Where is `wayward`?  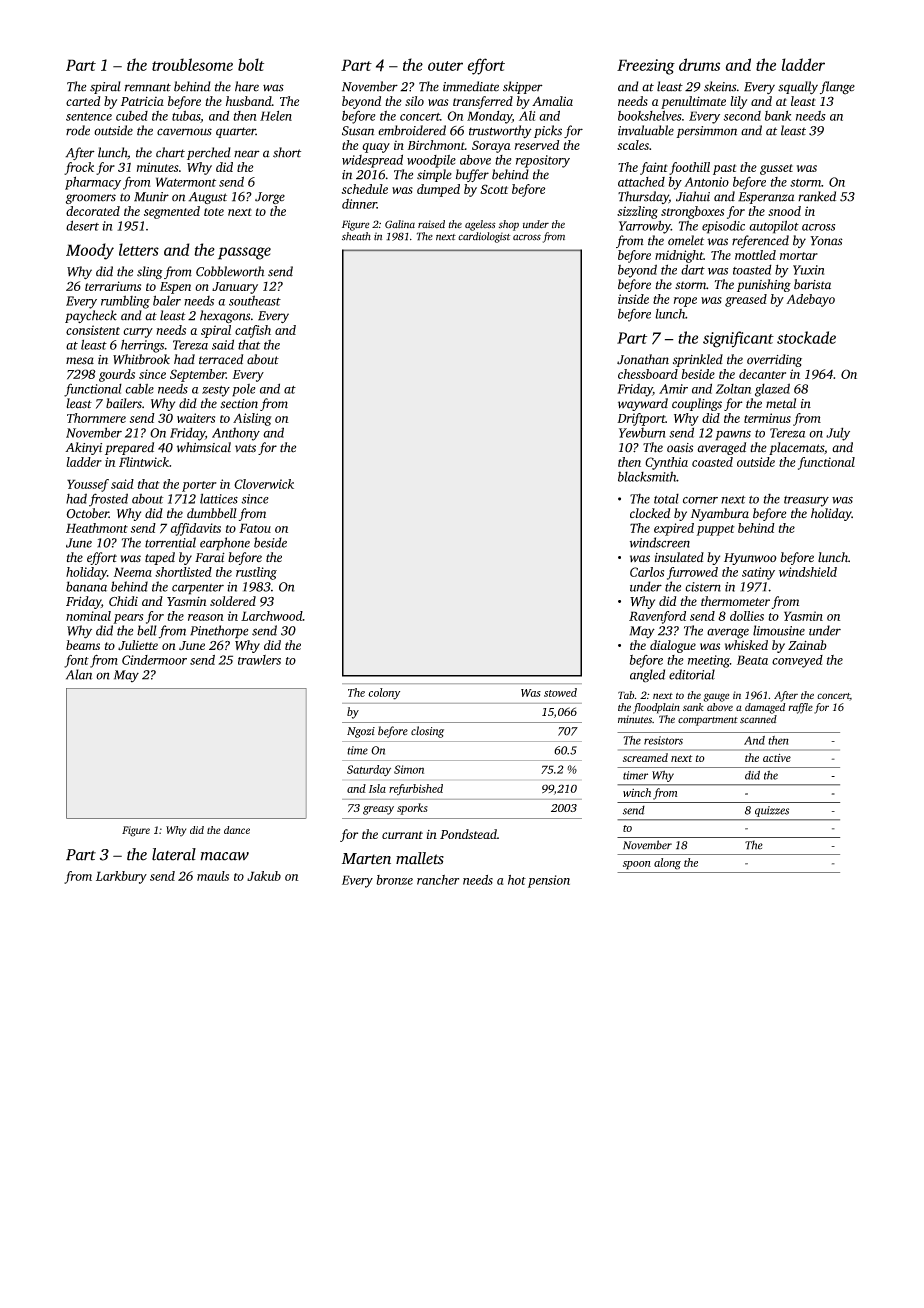
wayward is located at coordinates (643, 404).
